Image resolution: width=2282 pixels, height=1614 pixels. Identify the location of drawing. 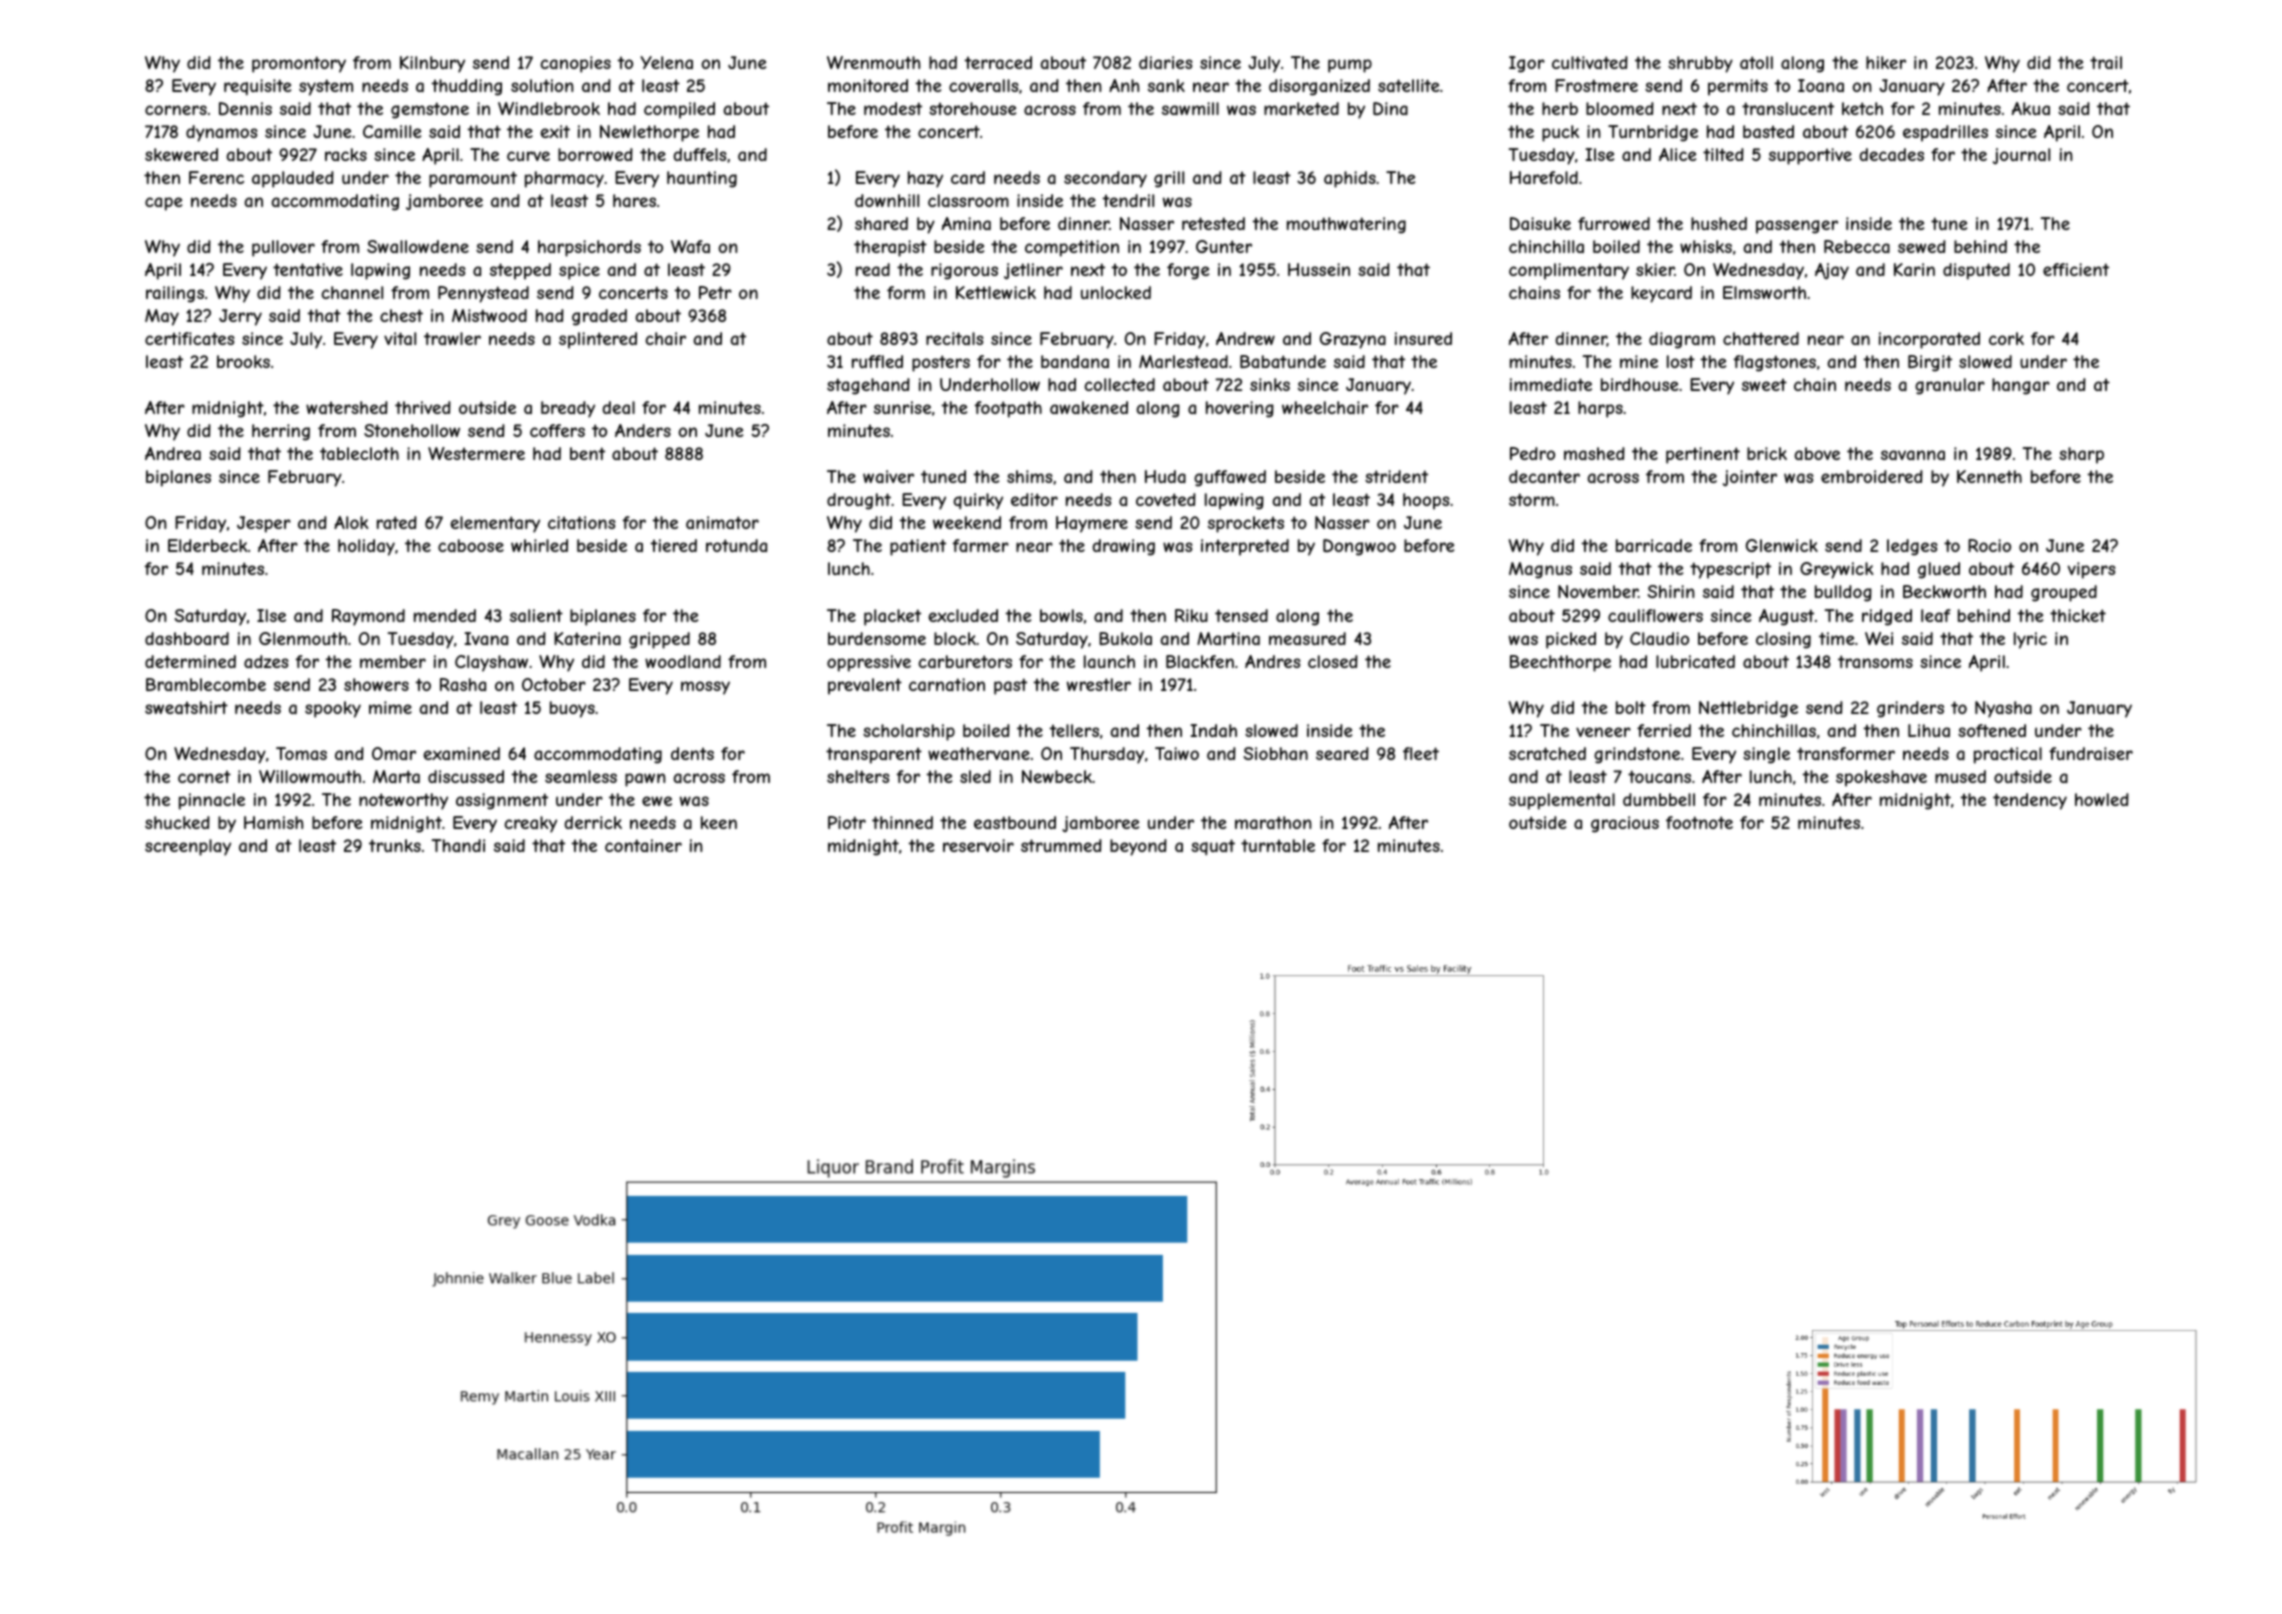
(1123, 547).
